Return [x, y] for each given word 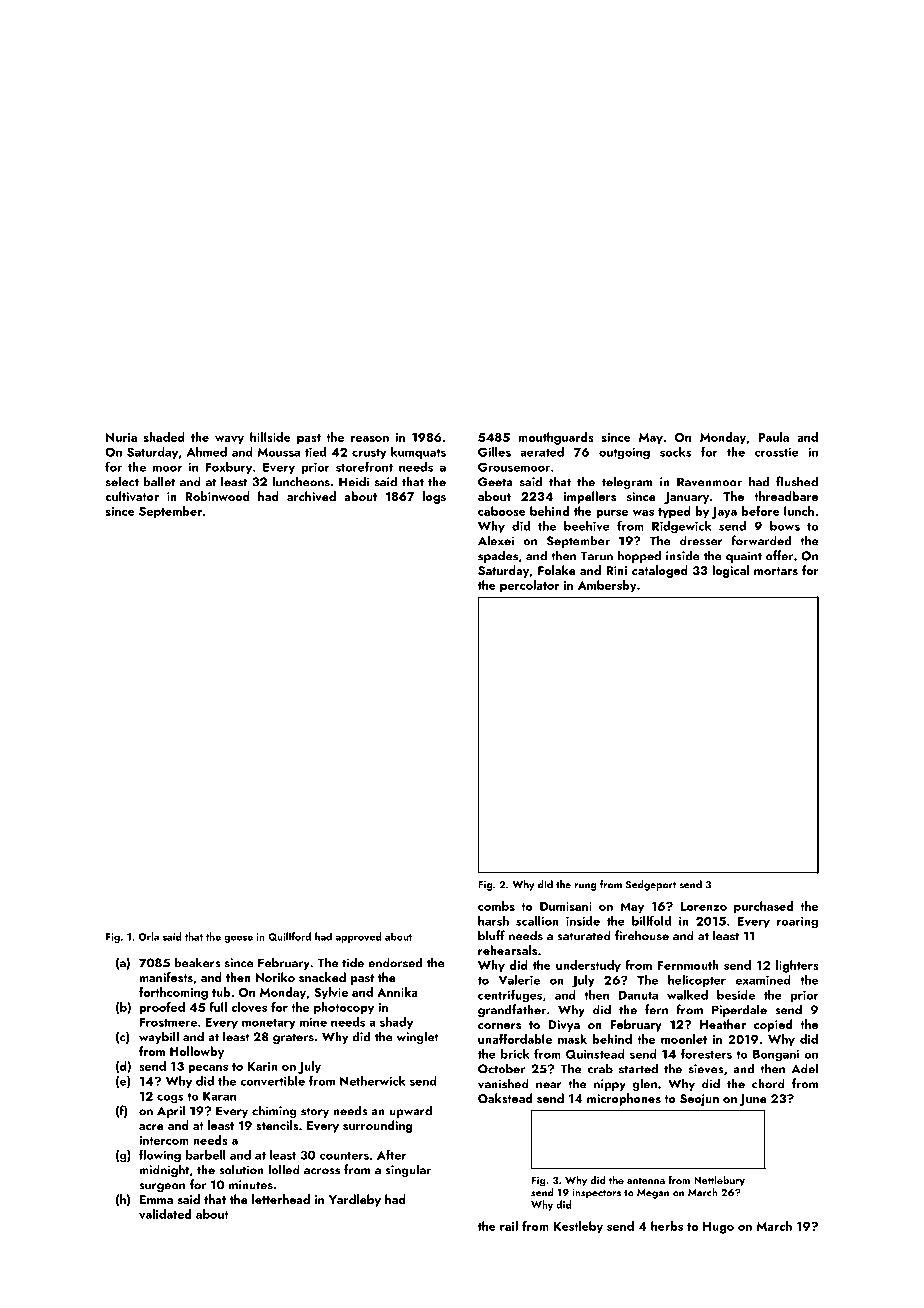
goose [238, 939]
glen [644, 1084]
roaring [797, 922]
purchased [763, 907]
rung [585, 887]
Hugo [718, 1228]
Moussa [279, 452]
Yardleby [355, 1200]
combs [496, 906]
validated [165, 1214]
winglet [418, 1037]
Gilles [494, 452]
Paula [773, 437]
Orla [148, 936]
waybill [159, 1037]
